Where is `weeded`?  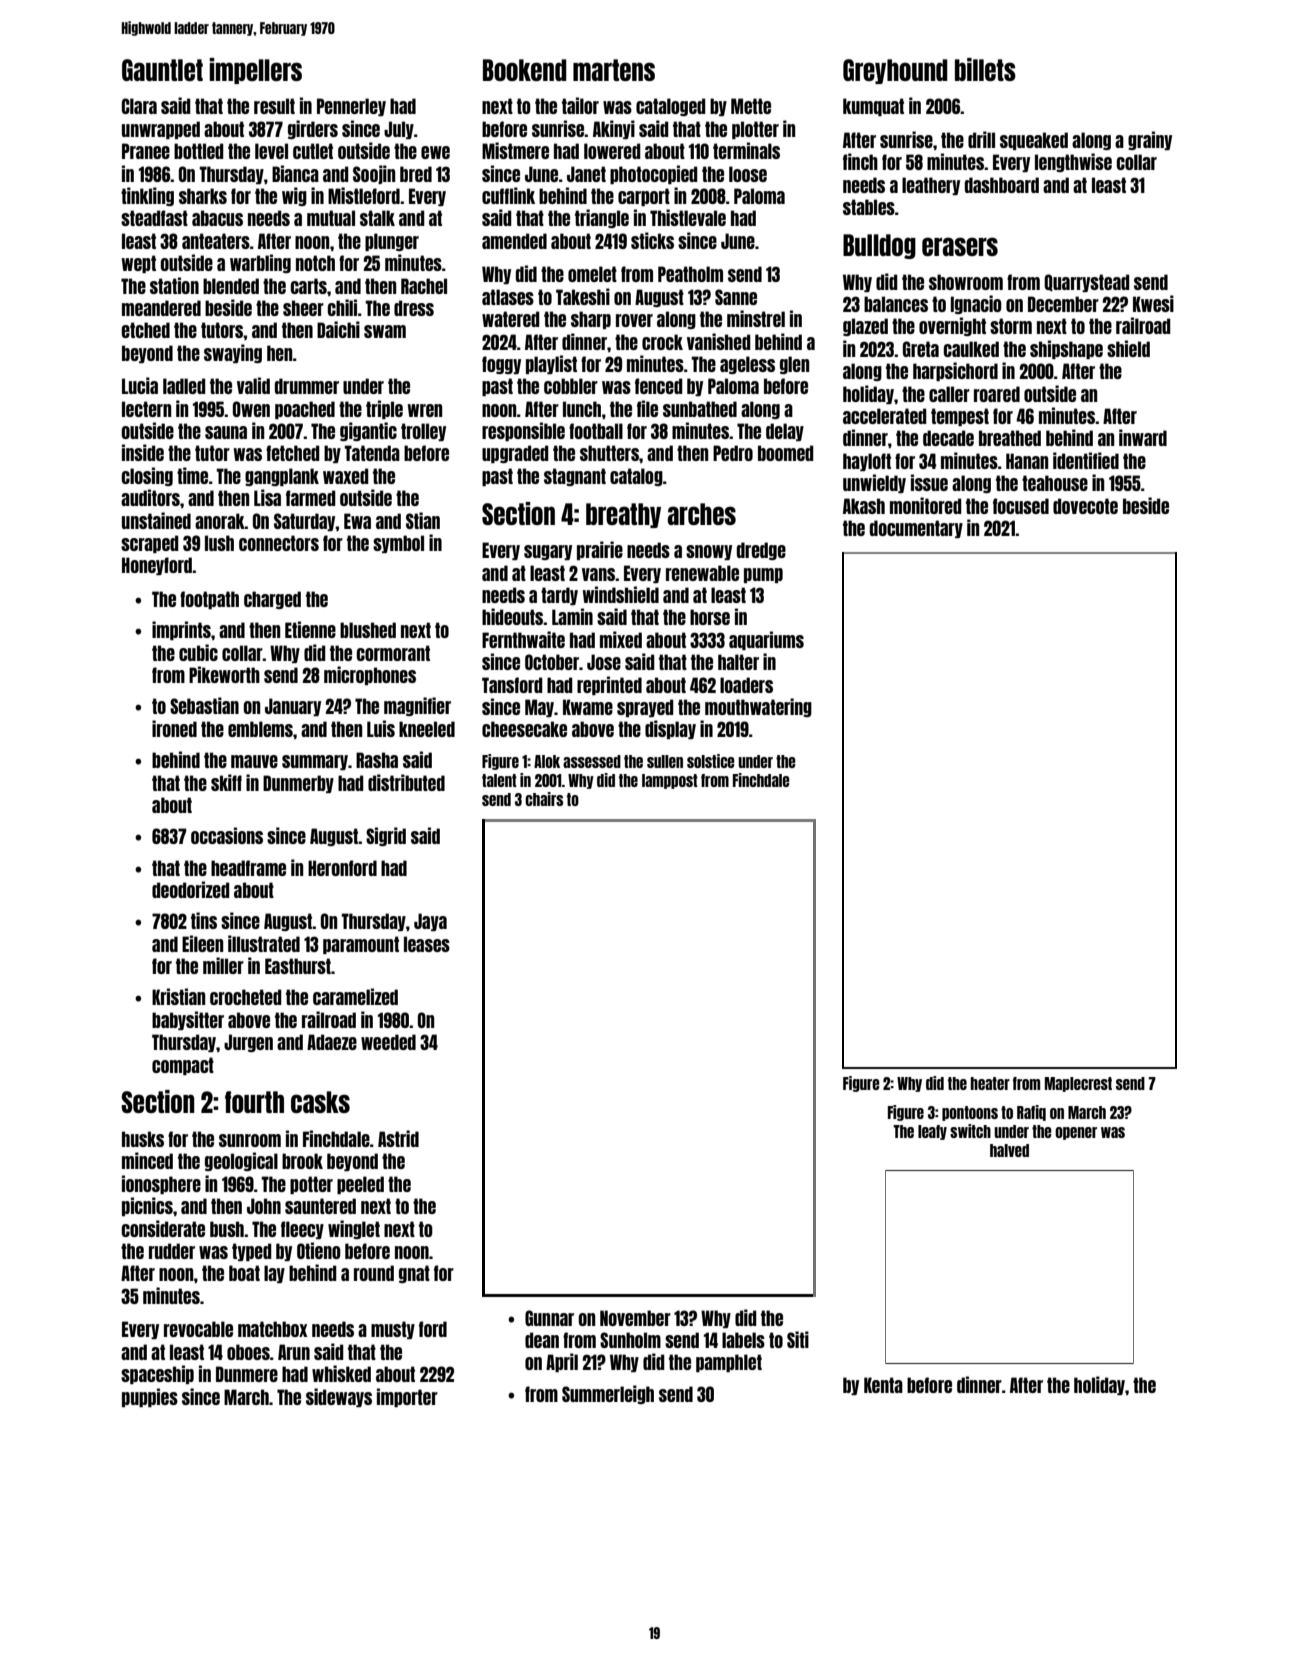 weeded is located at coordinates (388, 1042).
